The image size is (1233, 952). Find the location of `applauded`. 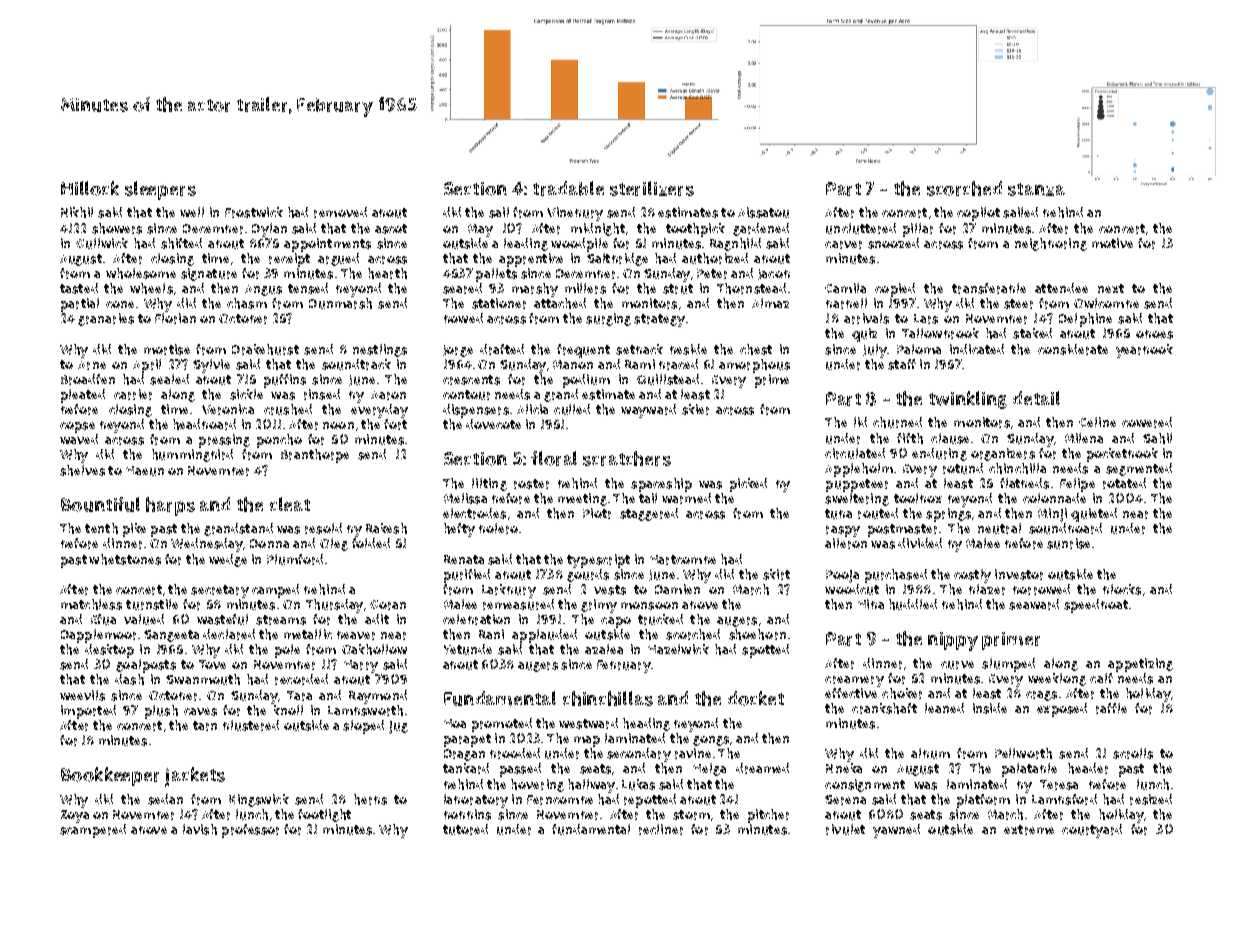

applauded is located at coordinates (544, 636).
